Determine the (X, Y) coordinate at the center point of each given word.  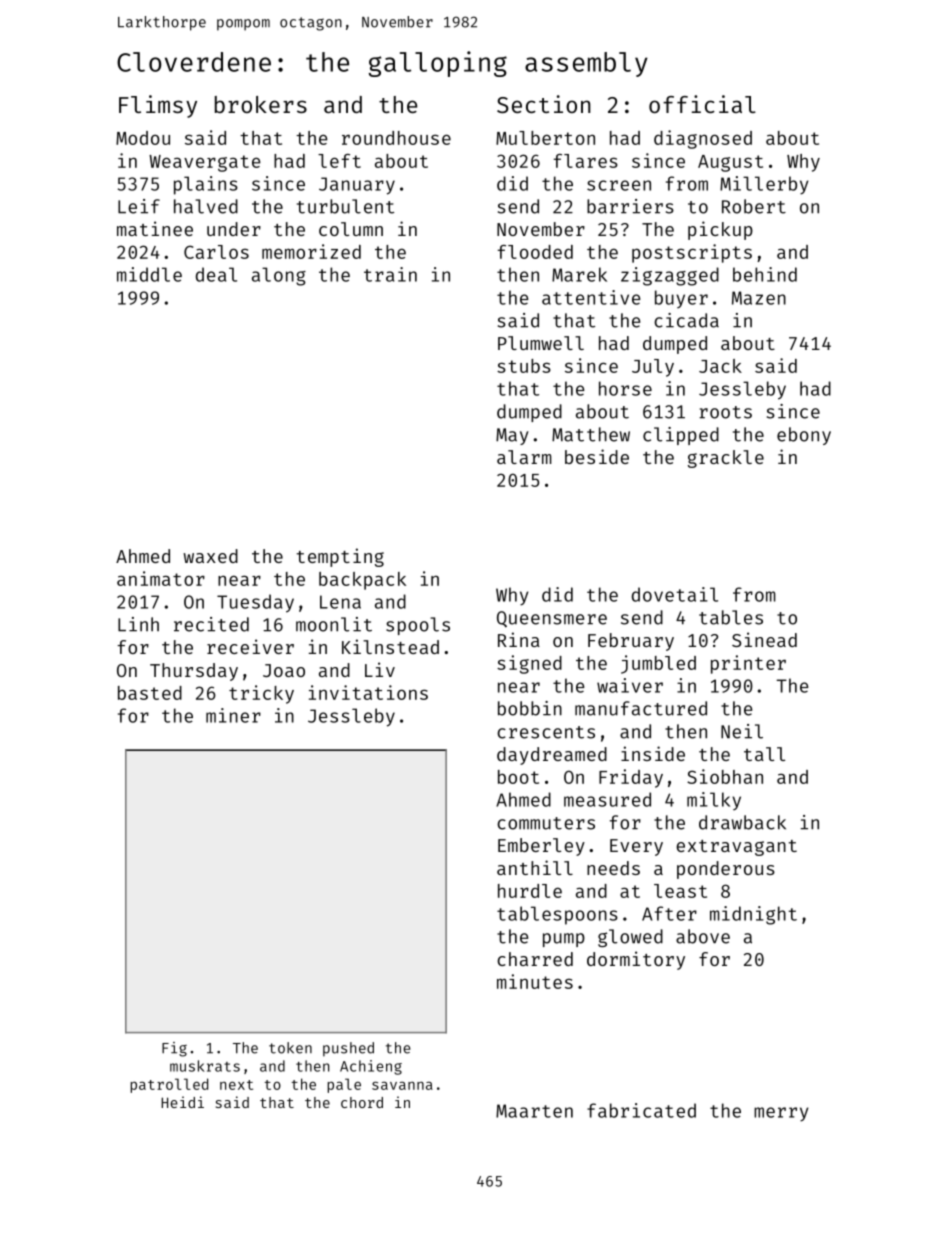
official (702, 104)
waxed (210, 556)
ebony (804, 436)
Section (544, 104)
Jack (720, 366)
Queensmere (552, 619)
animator (161, 578)
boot (518, 777)
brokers (261, 104)
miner (233, 715)
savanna (402, 1085)
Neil (742, 731)
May (512, 436)
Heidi (182, 1102)
